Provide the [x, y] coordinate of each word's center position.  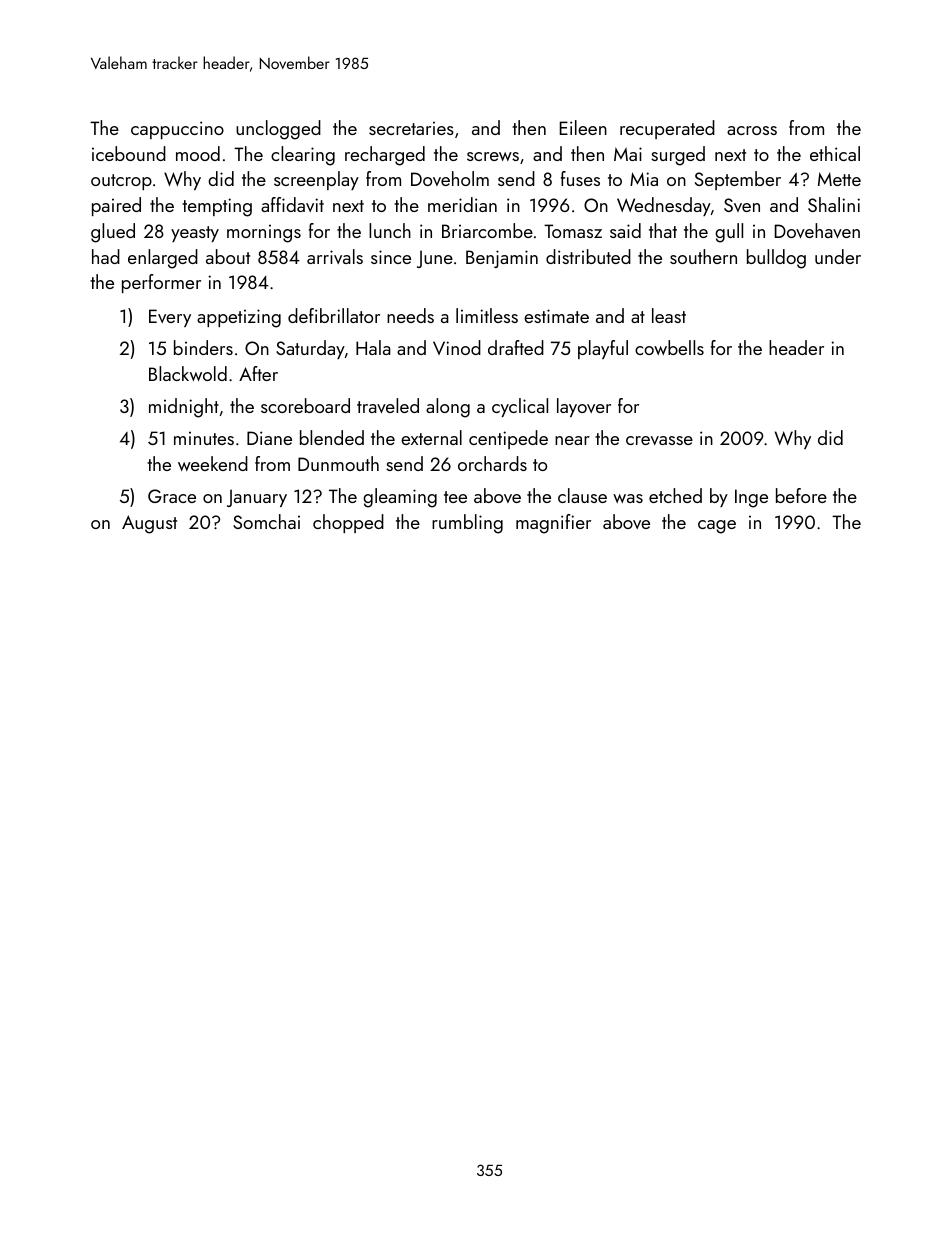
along [448, 408]
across [752, 130]
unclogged [278, 130]
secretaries [411, 128]
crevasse [659, 440]
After [258, 373]
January [257, 498]
